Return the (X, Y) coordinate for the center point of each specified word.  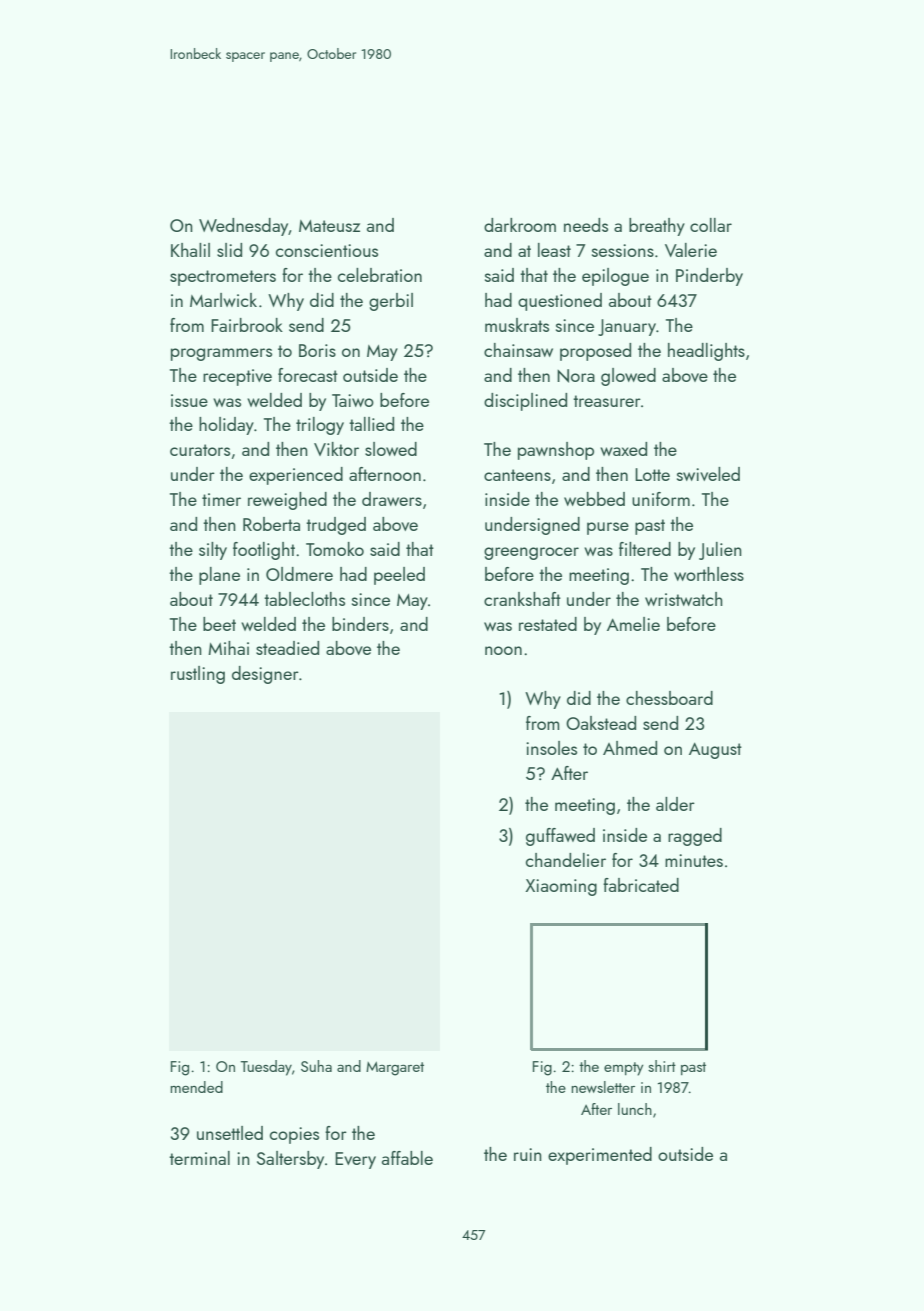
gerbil (391, 302)
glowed (628, 377)
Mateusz (329, 226)
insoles (551, 748)
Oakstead (601, 723)
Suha (316, 1066)
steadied (287, 648)
